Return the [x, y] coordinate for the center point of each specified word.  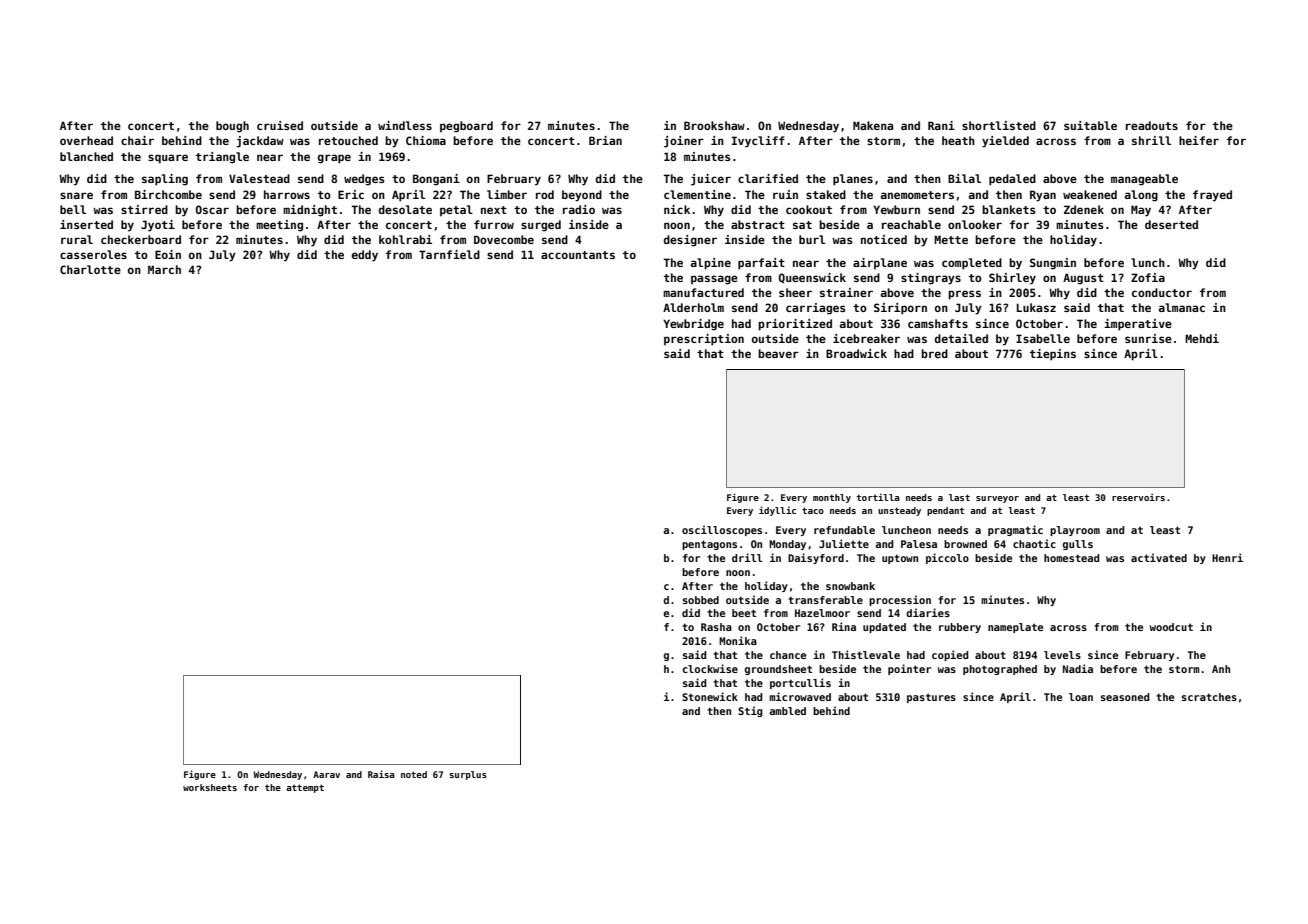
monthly [832, 498]
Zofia [1148, 277]
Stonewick [710, 696]
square [168, 159]
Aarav [326, 774]
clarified [768, 178]
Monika [738, 640]
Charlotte [90, 269]
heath [958, 140]
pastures [931, 698]
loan [1081, 697]
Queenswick [812, 278]
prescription [704, 340]
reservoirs [1138, 497]
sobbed [701, 600]
